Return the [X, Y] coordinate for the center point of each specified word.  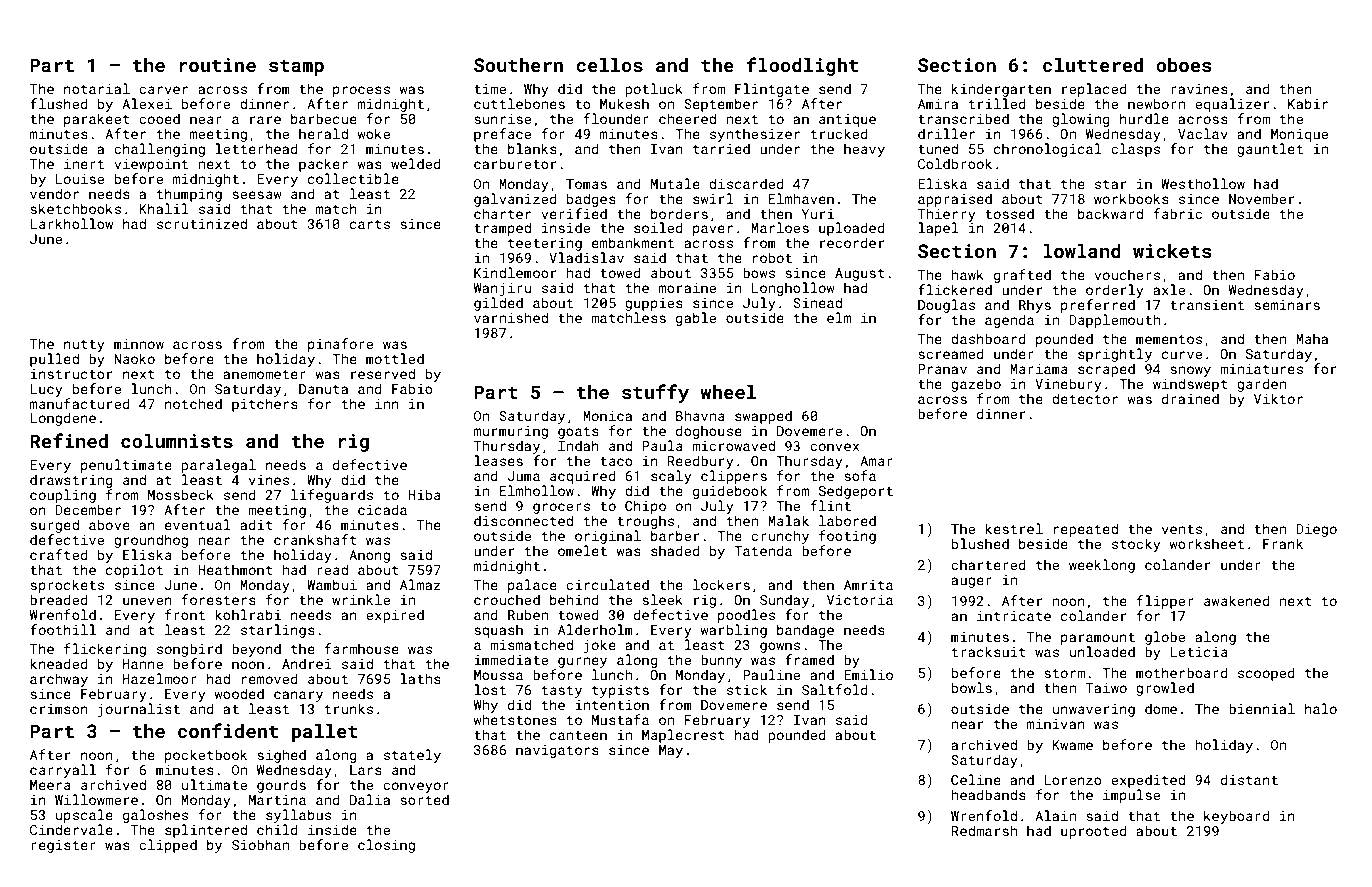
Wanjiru [502, 289]
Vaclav [1203, 133]
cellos [609, 65]
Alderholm [595, 629]
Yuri [818, 214]
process [361, 91]
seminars [1287, 305]
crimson [59, 709]
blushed [980, 543]
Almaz [420, 584]
